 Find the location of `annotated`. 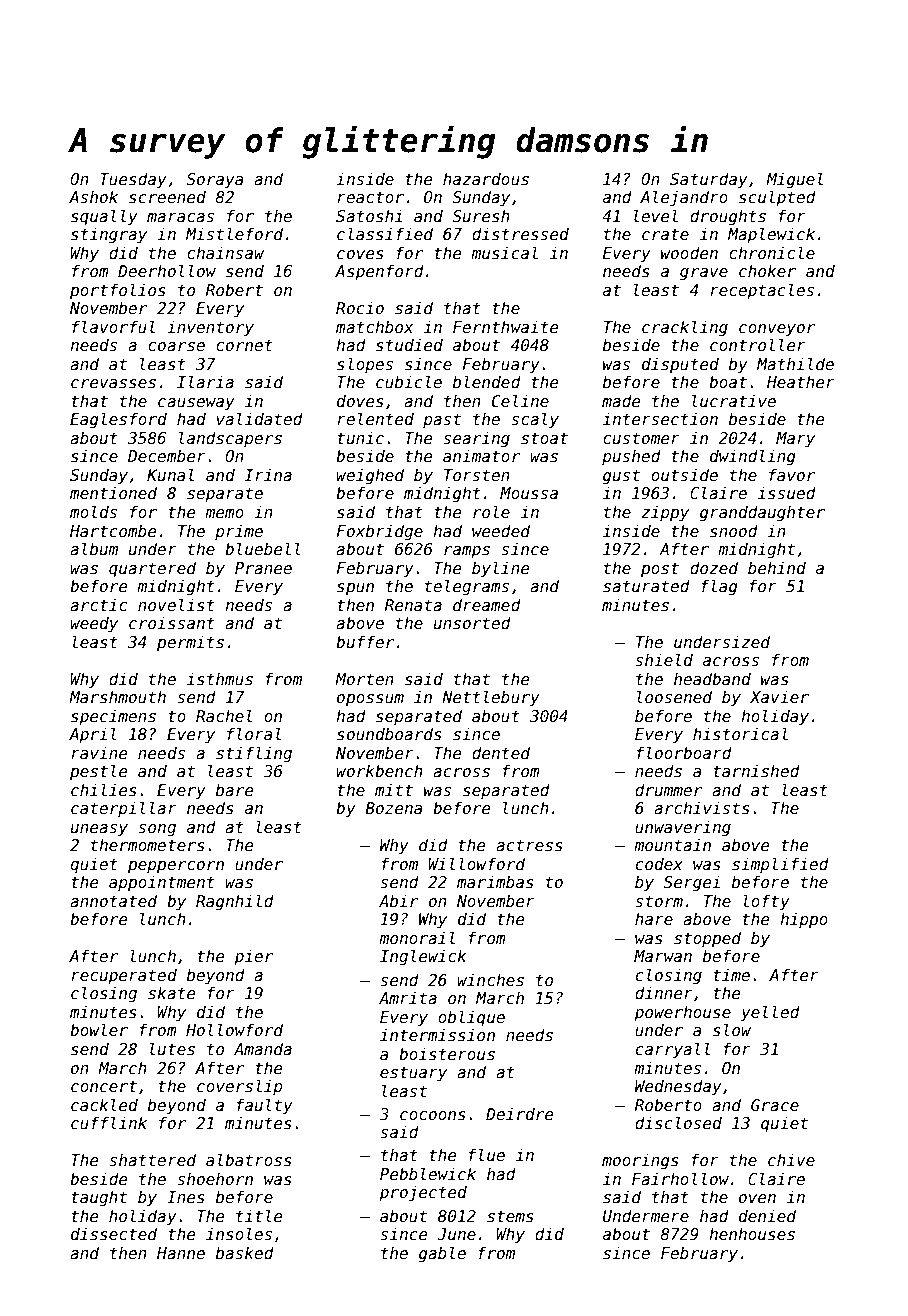

annotated is located at coordinates (113, 900).
